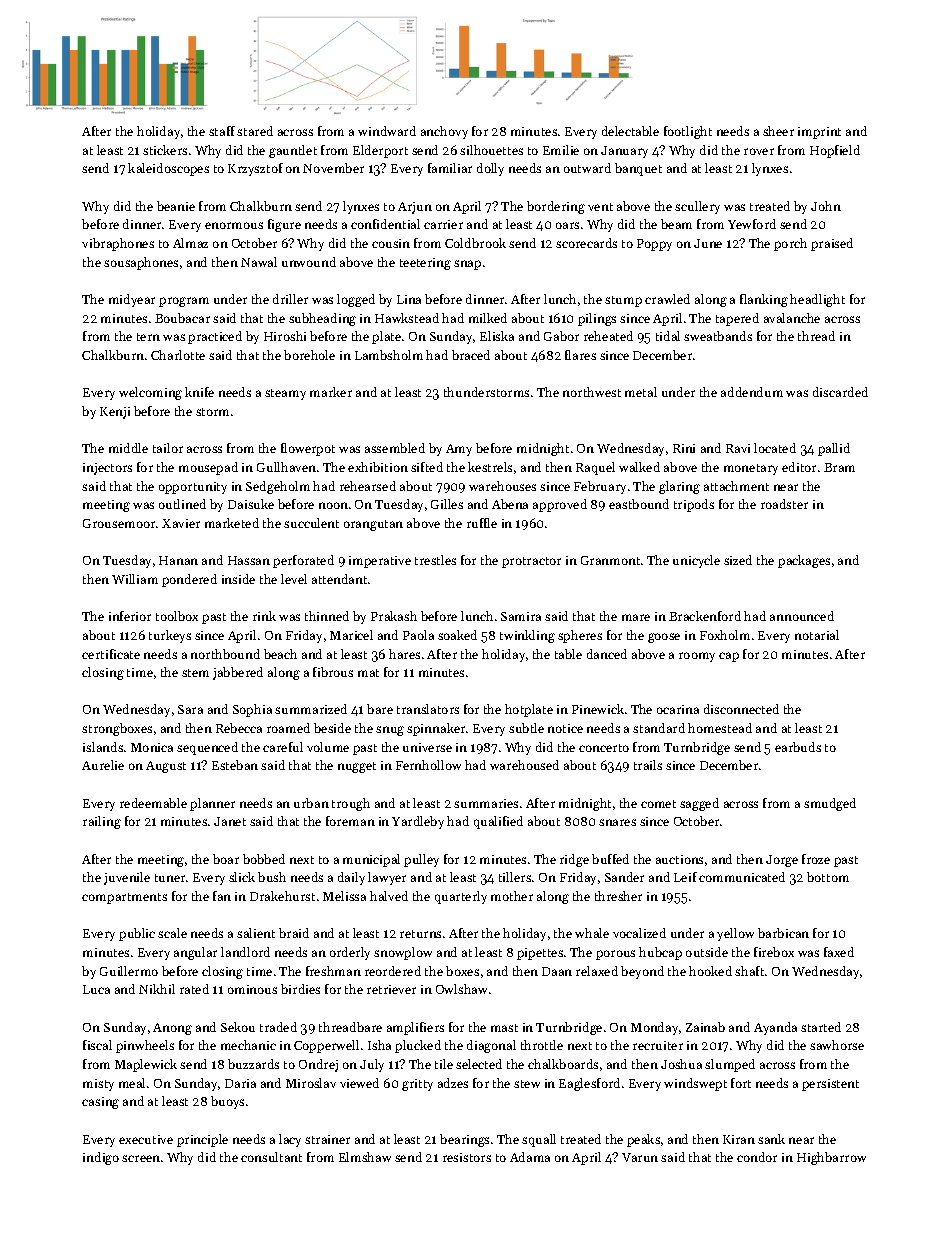 This screenshot has height=1233, width=952. Describe the element at coordinates (757, 1157) in the screenshot. I see `condor` at that location.
